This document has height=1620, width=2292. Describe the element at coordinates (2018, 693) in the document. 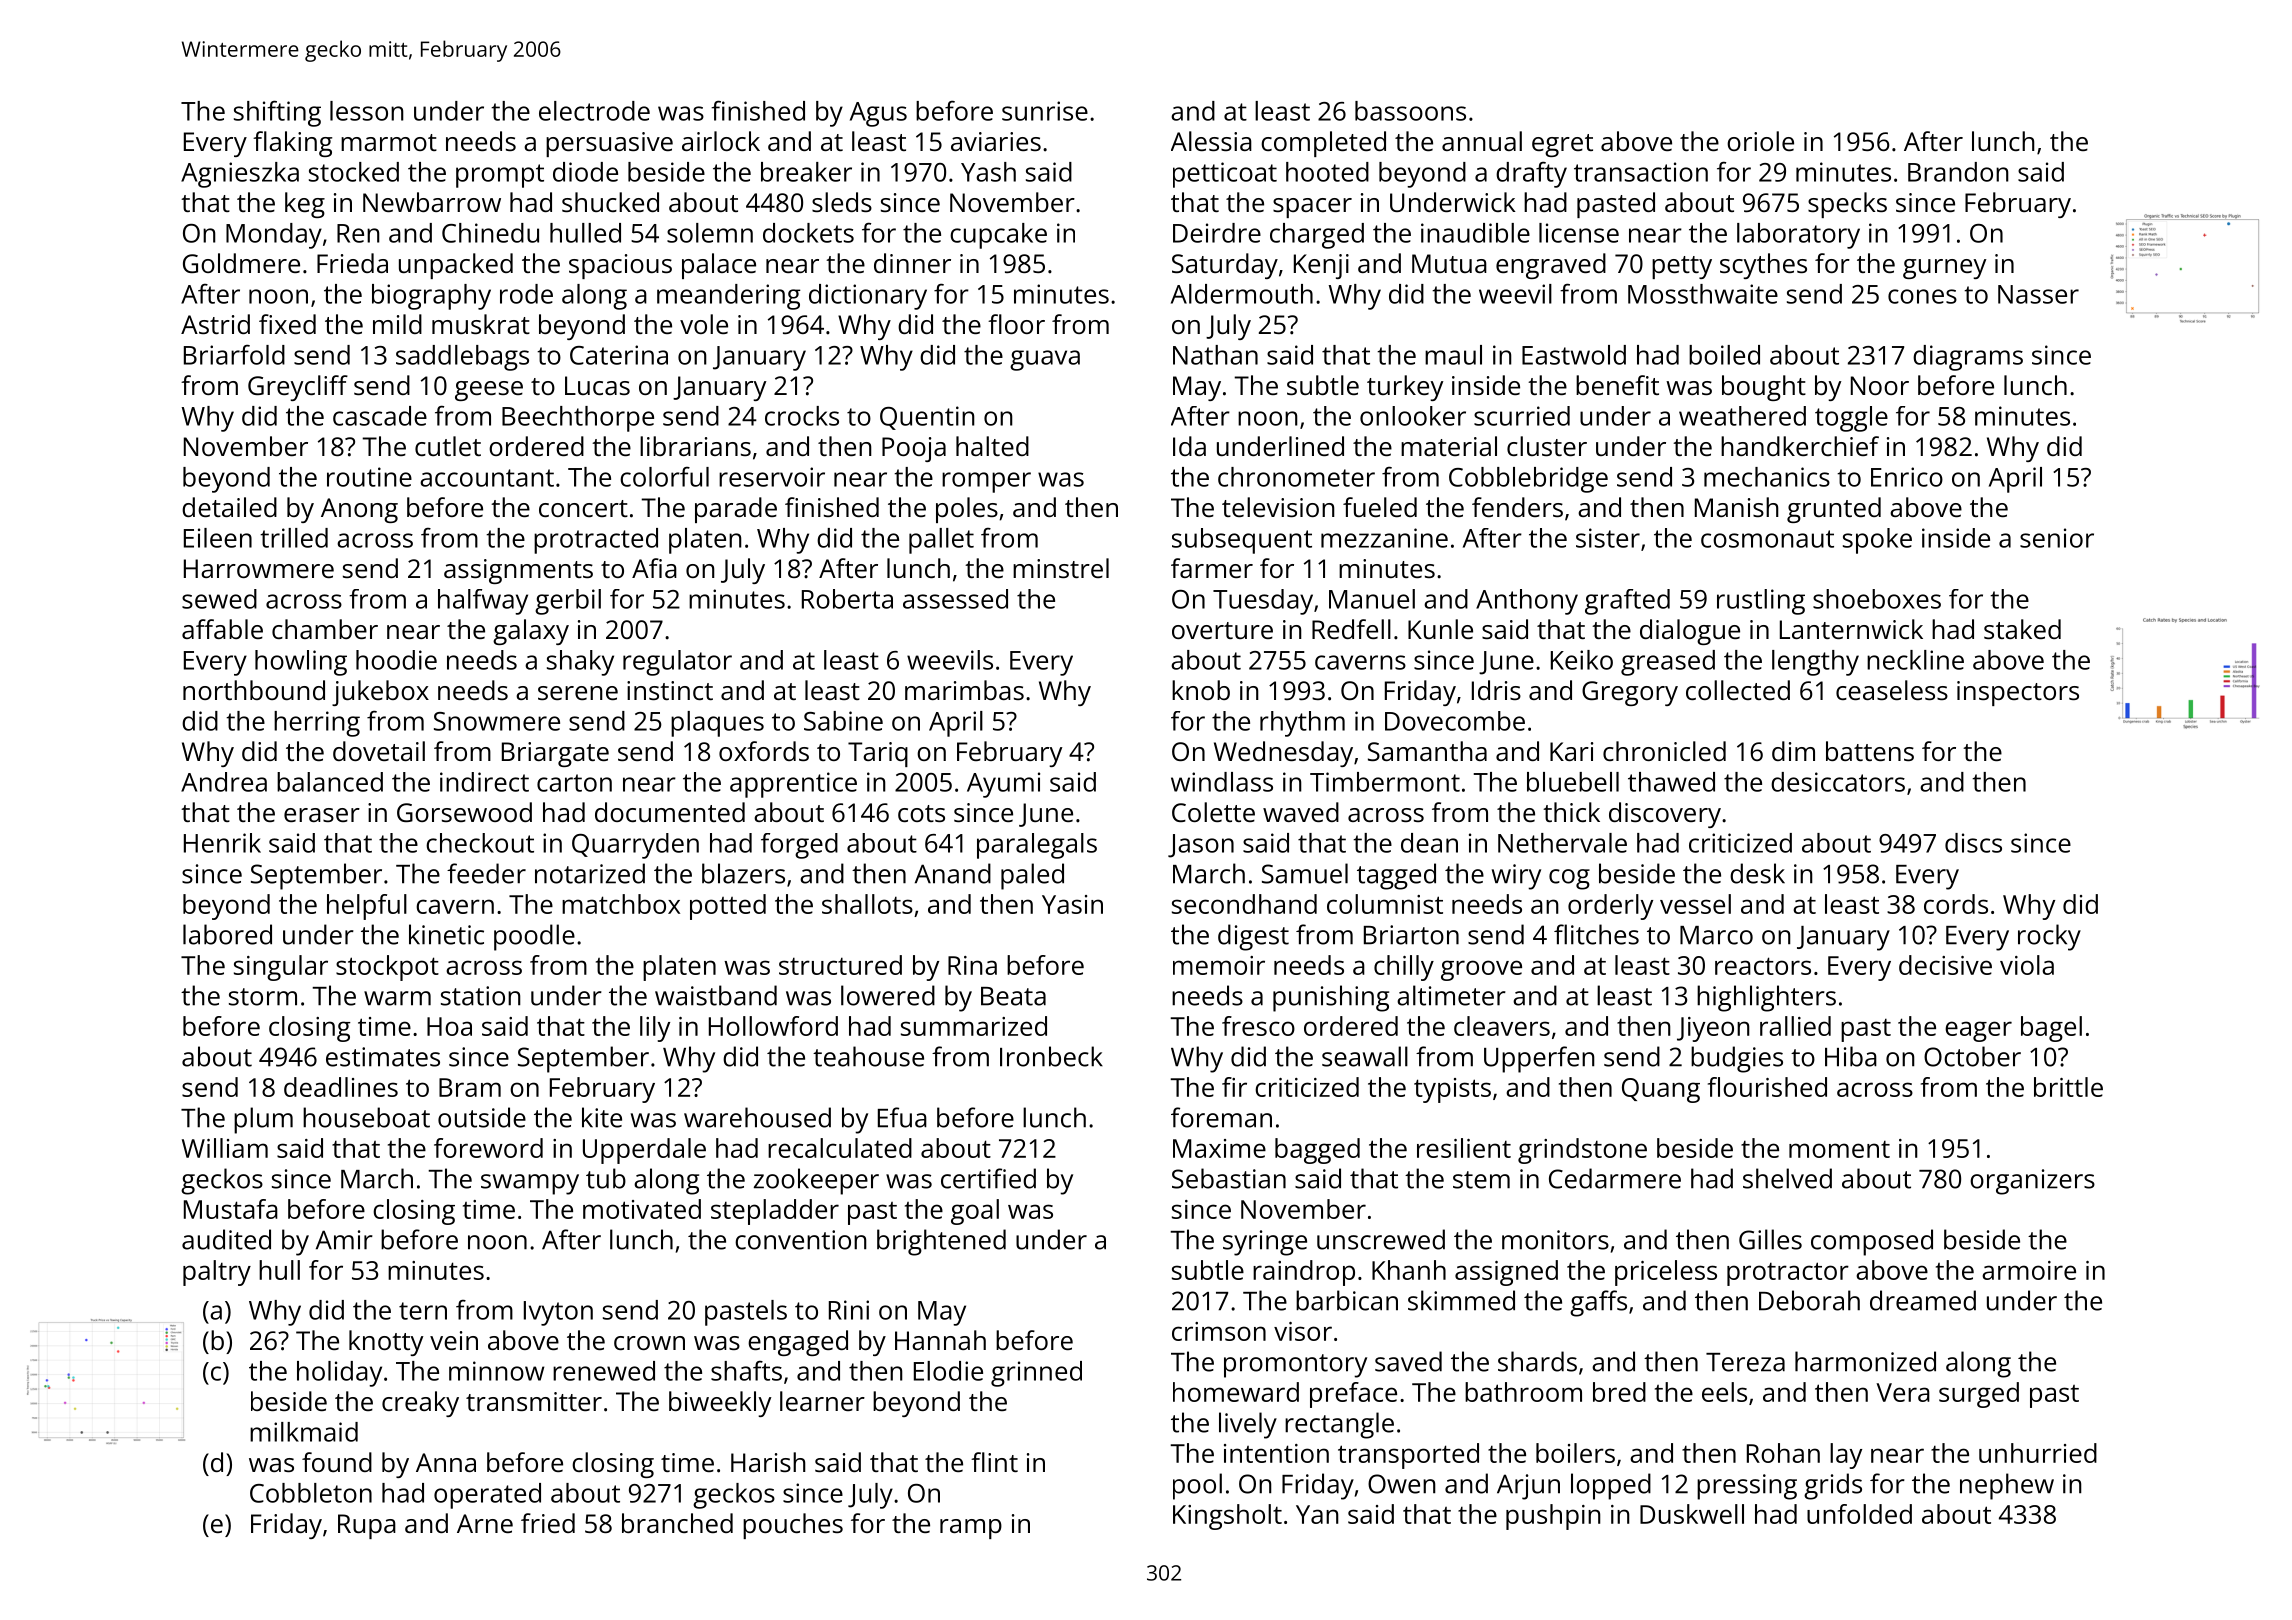

I see `inspectors` at that location.
